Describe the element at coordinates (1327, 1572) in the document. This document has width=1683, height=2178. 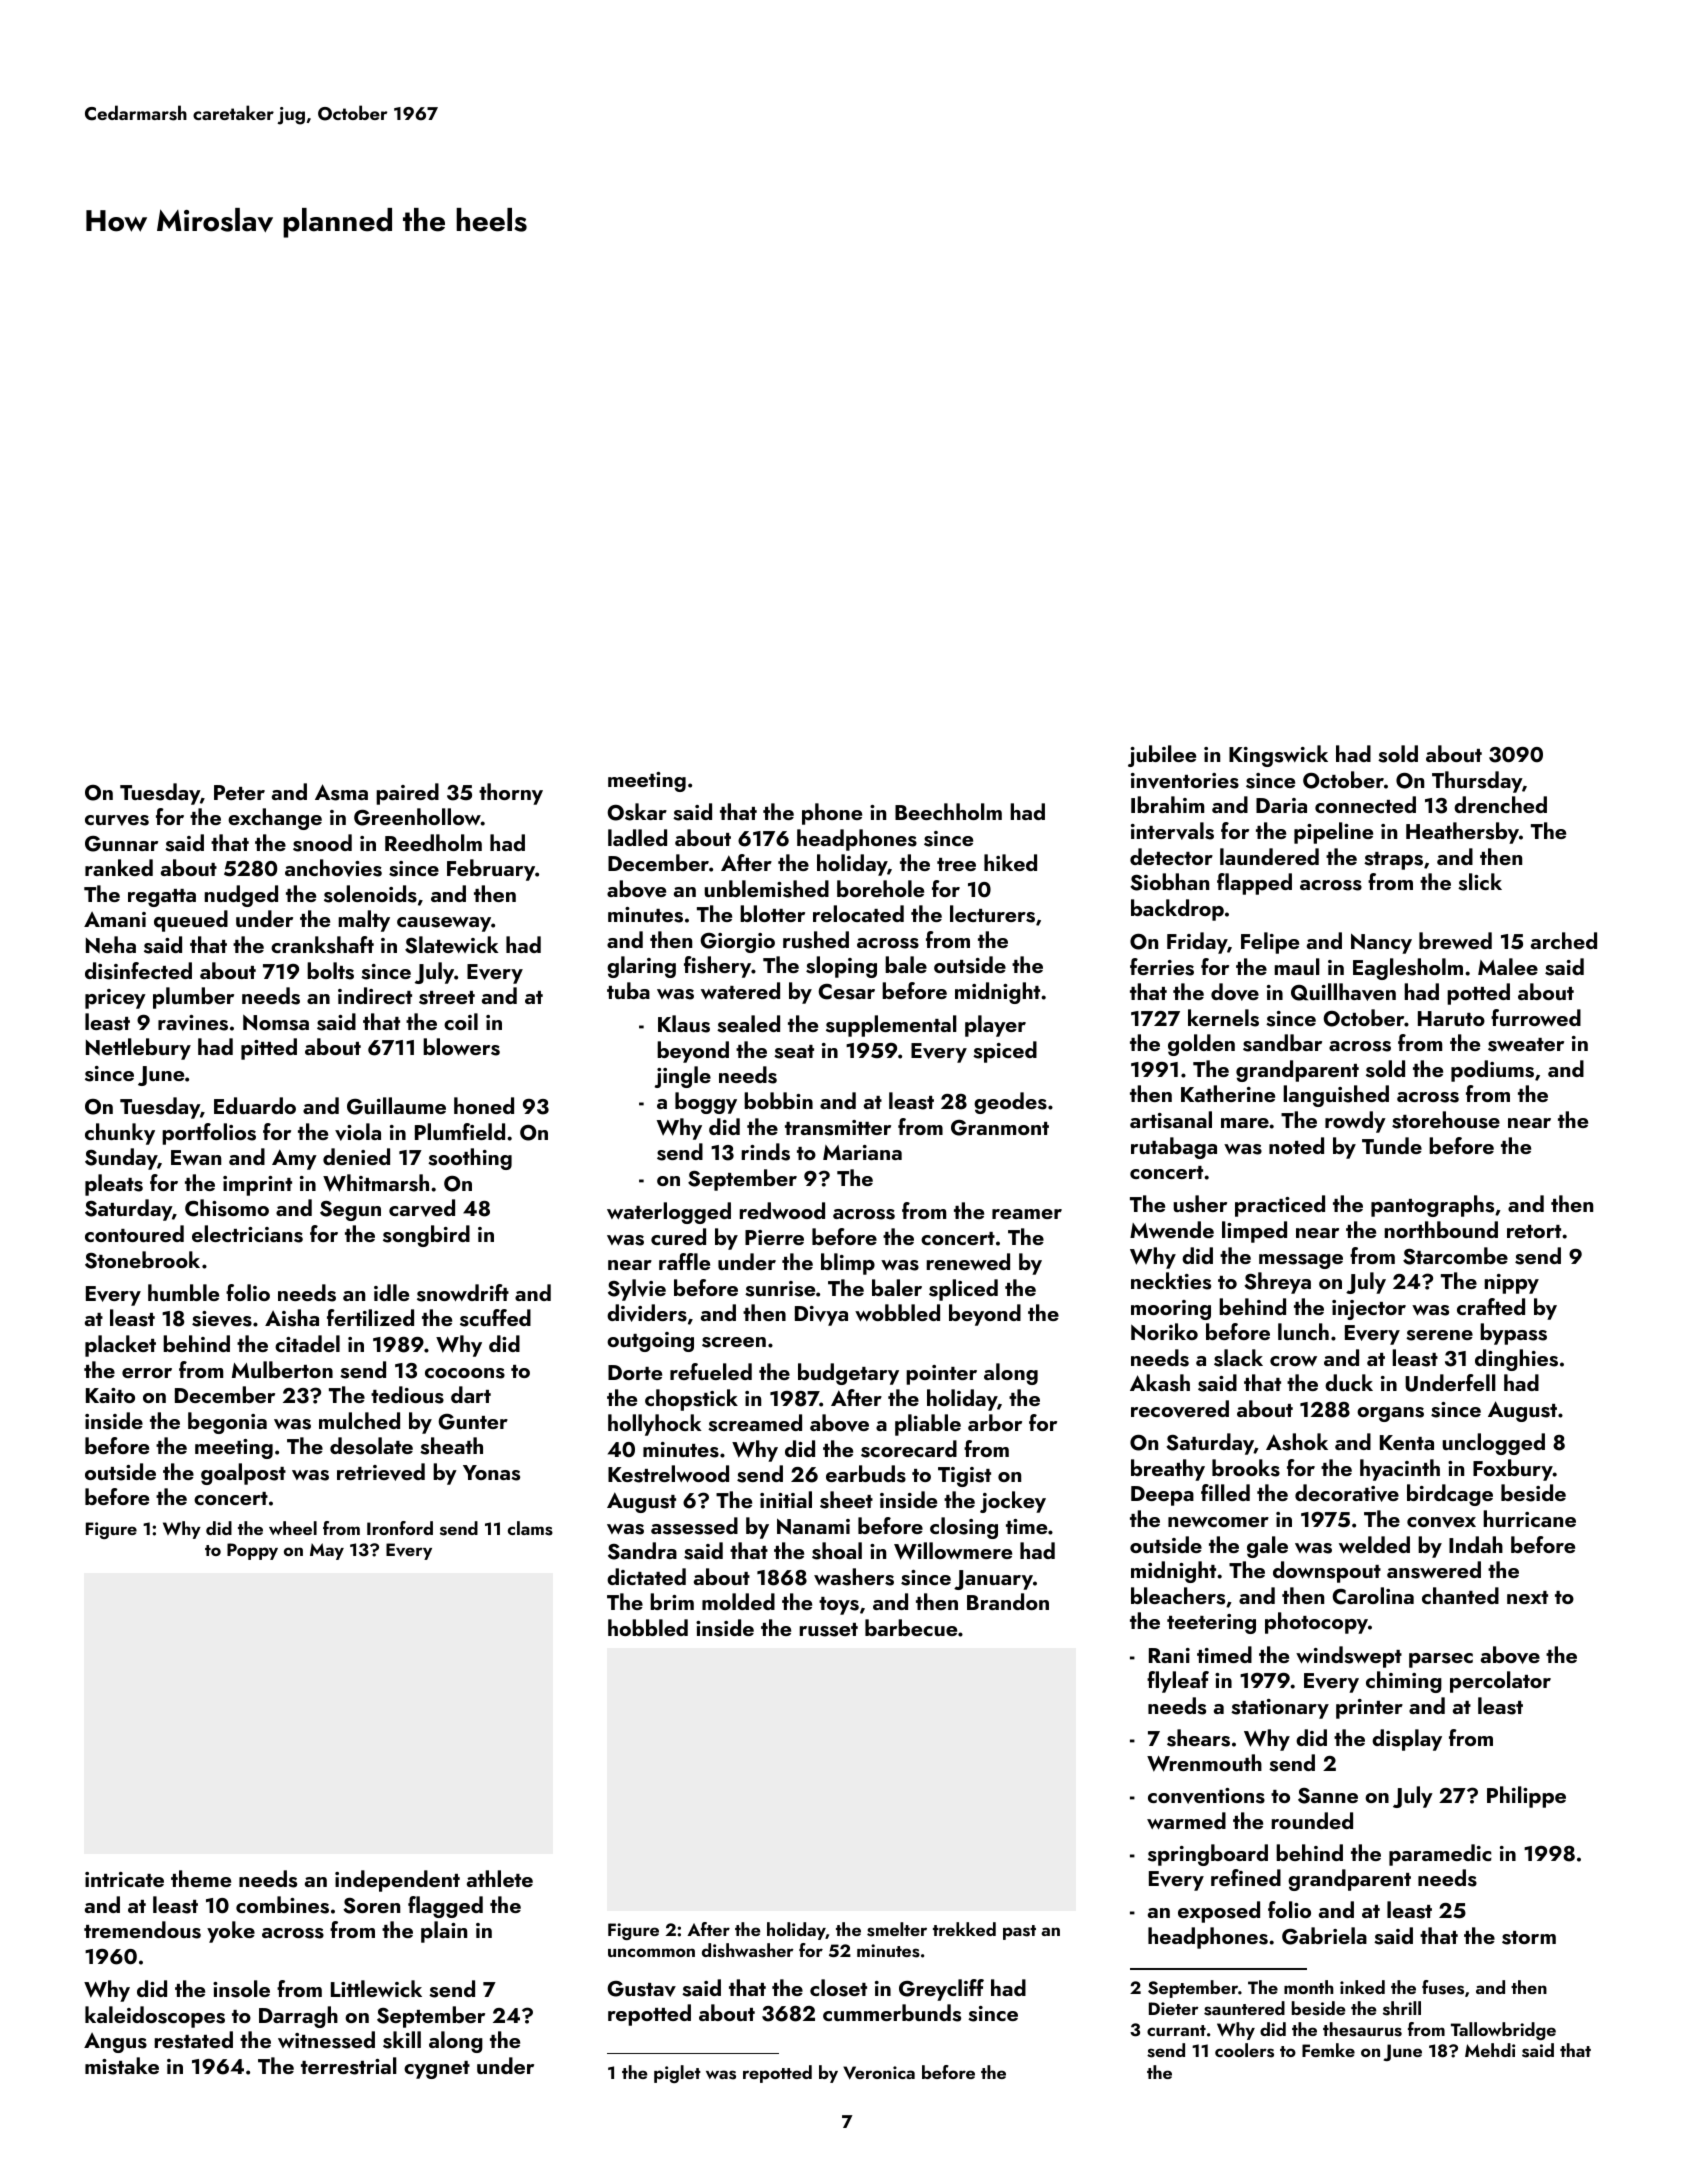
I see `downspout` at that location.
